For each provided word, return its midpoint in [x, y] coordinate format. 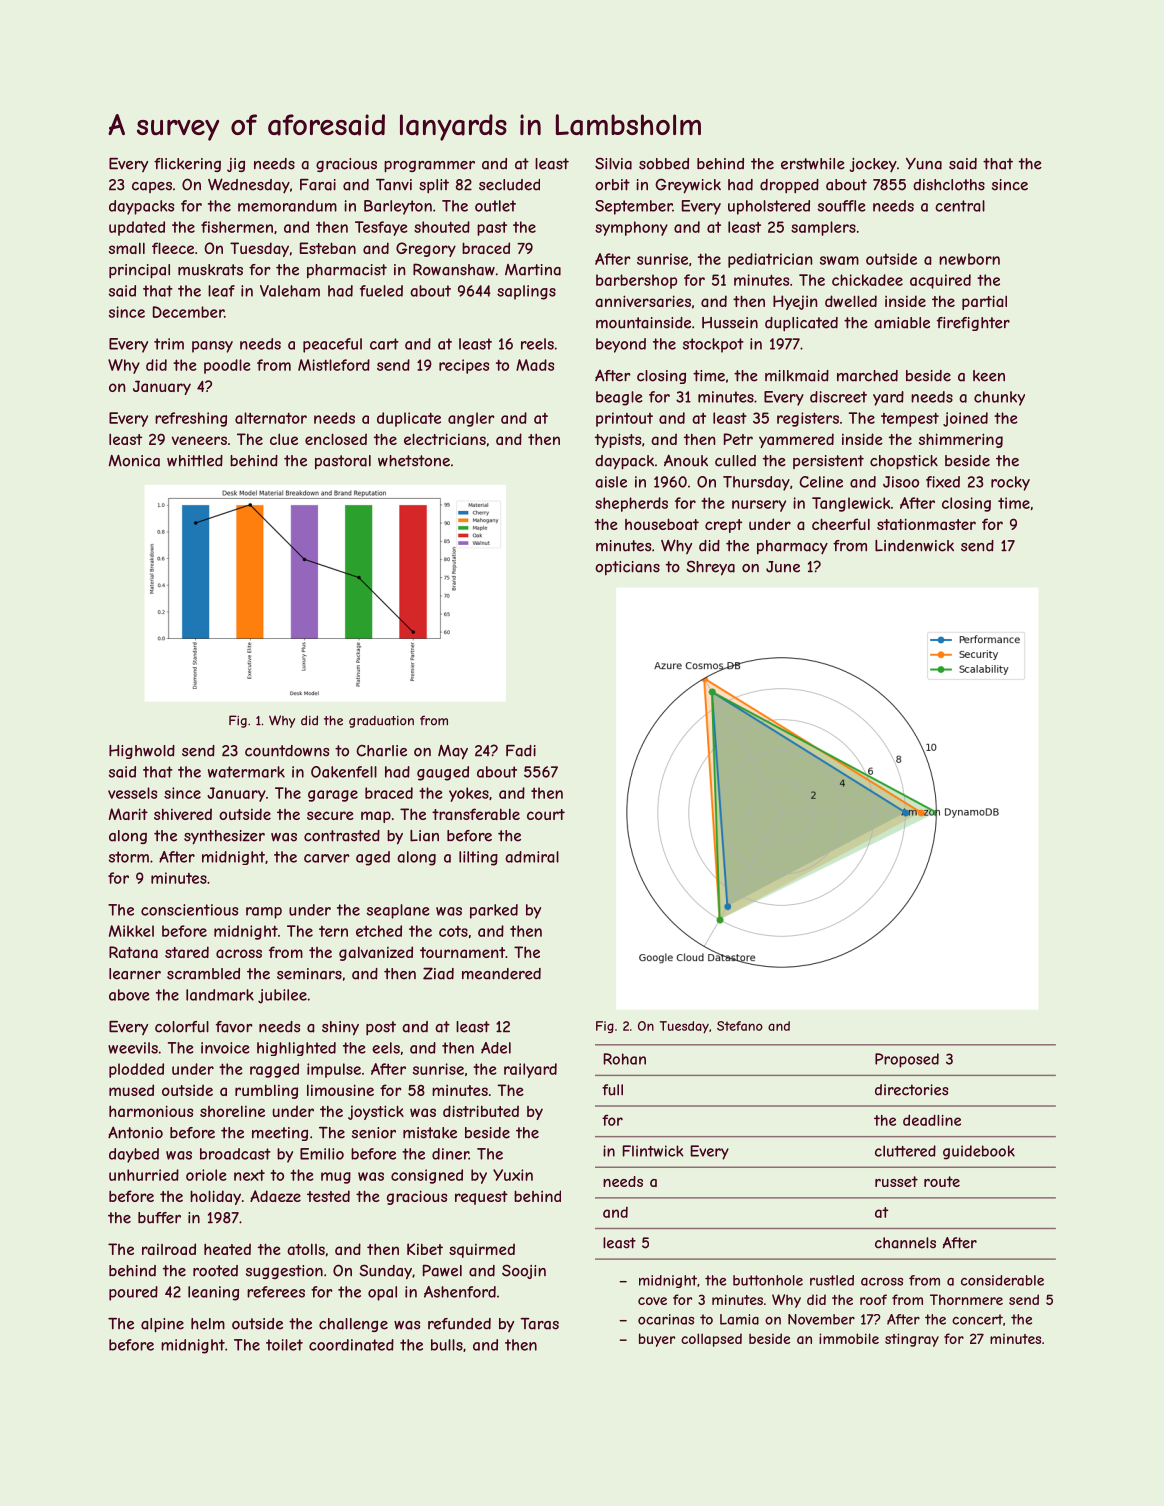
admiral [532, 857]
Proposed [907, 1060]
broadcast [235, 1154]
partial [984, 302]
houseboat [662, 524]
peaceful [332, 345]
